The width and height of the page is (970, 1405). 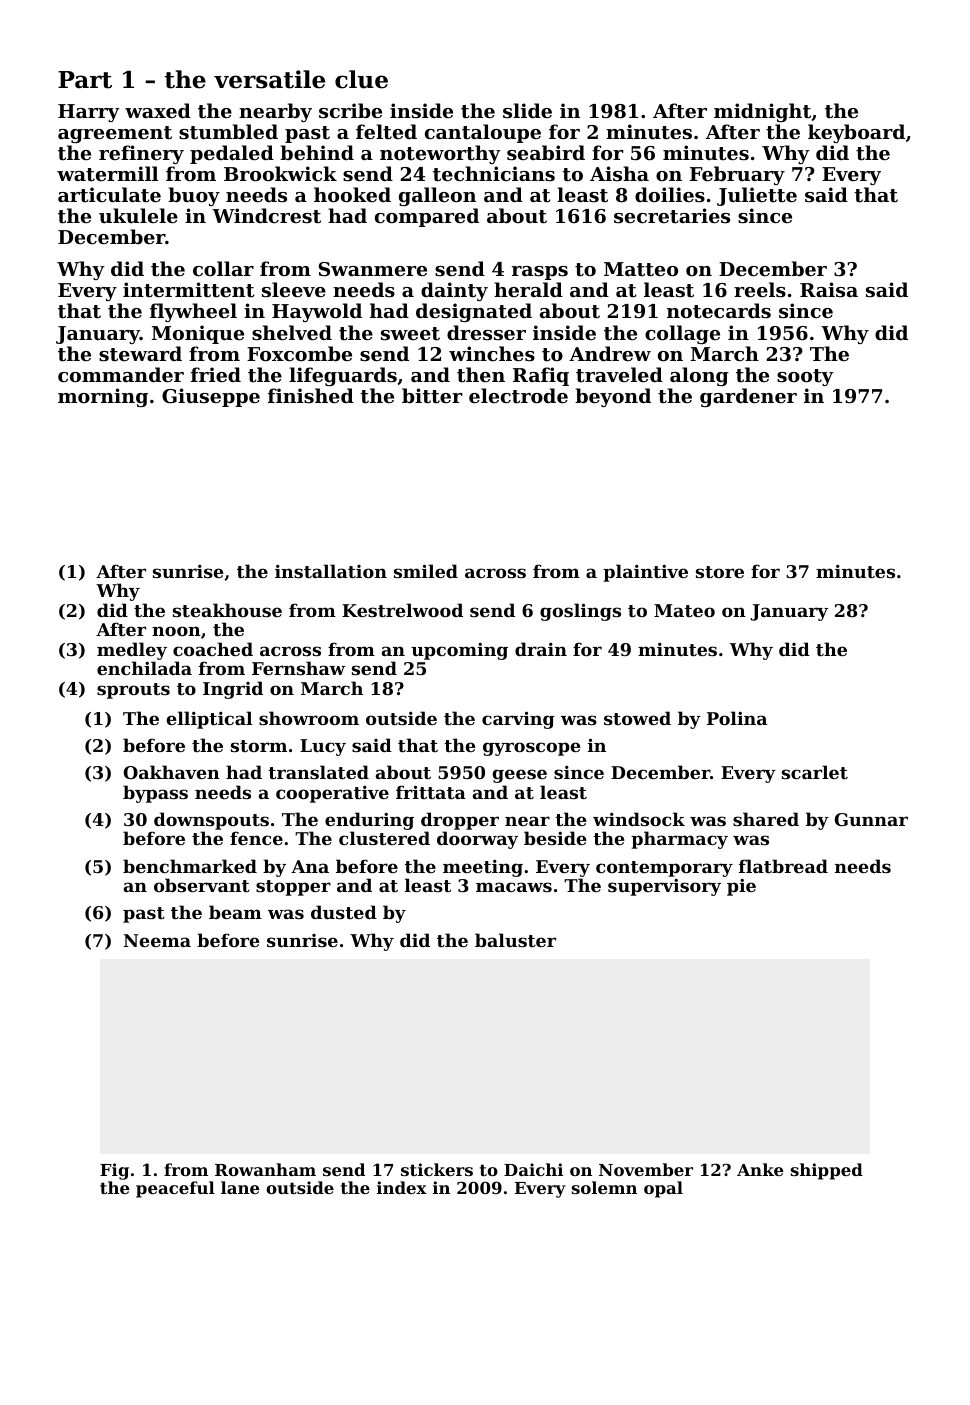 I want to click on Matteo, so click(x=641, y=269).
